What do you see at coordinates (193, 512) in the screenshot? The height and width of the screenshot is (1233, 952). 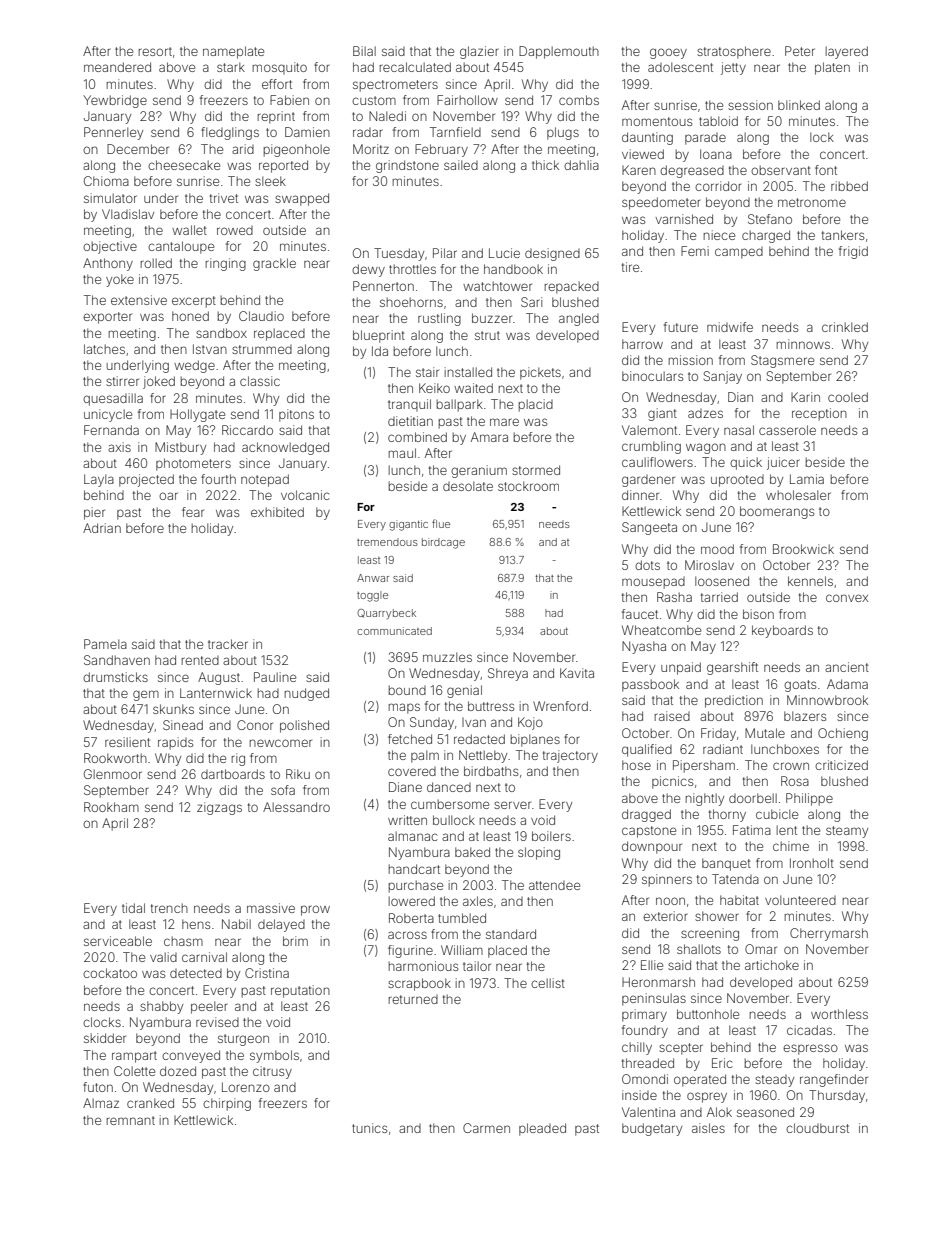 I see `fear` at bounding box center [193, 512].
